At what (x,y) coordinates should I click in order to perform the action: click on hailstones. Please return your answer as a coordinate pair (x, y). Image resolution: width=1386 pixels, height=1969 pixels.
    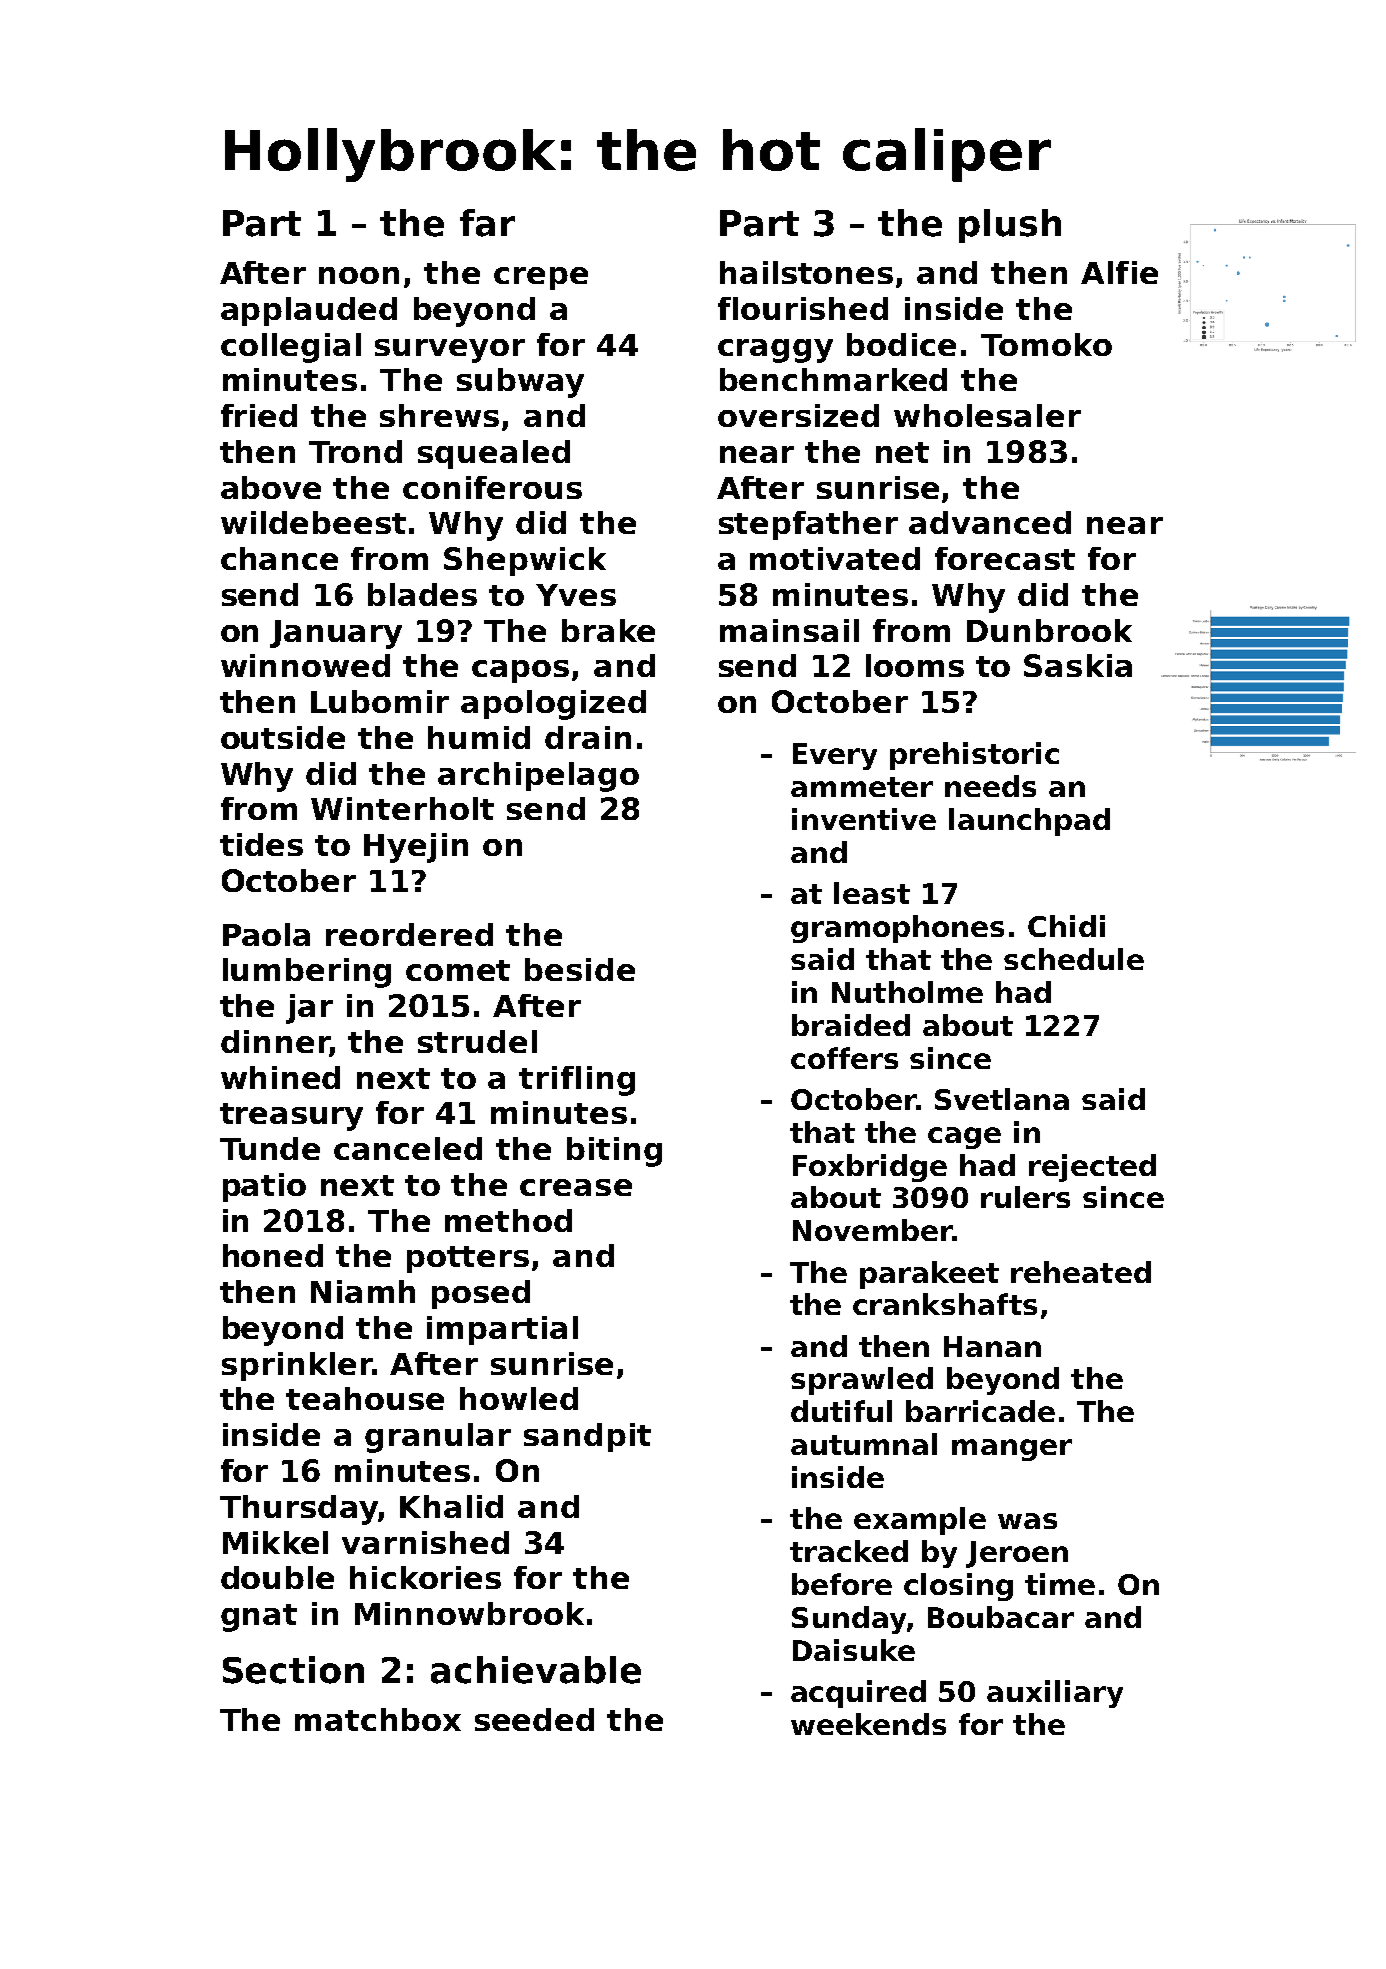
    Looking at the image, I should click on (806, 272).
